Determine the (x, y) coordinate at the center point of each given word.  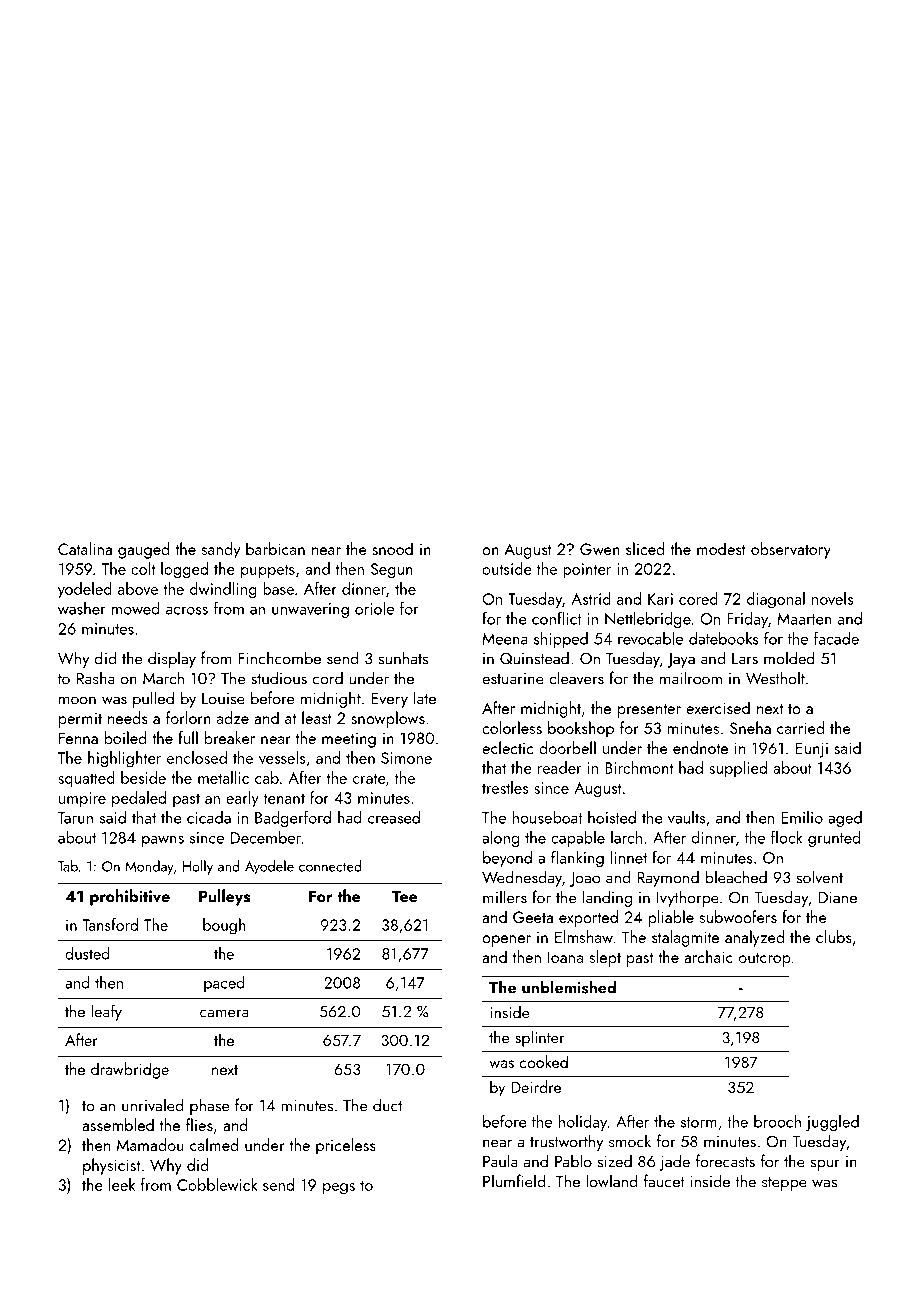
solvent (820, 877)
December (266, 837)
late (425, 698)
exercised (718, 707)
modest (721, 548)
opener (506, 941)
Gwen (600, 549)
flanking (577, 858)
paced (224, 984)
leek (122, 1184)
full (188, 737)
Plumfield (514, 1181)
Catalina (85, 548)
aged (845, 819)
